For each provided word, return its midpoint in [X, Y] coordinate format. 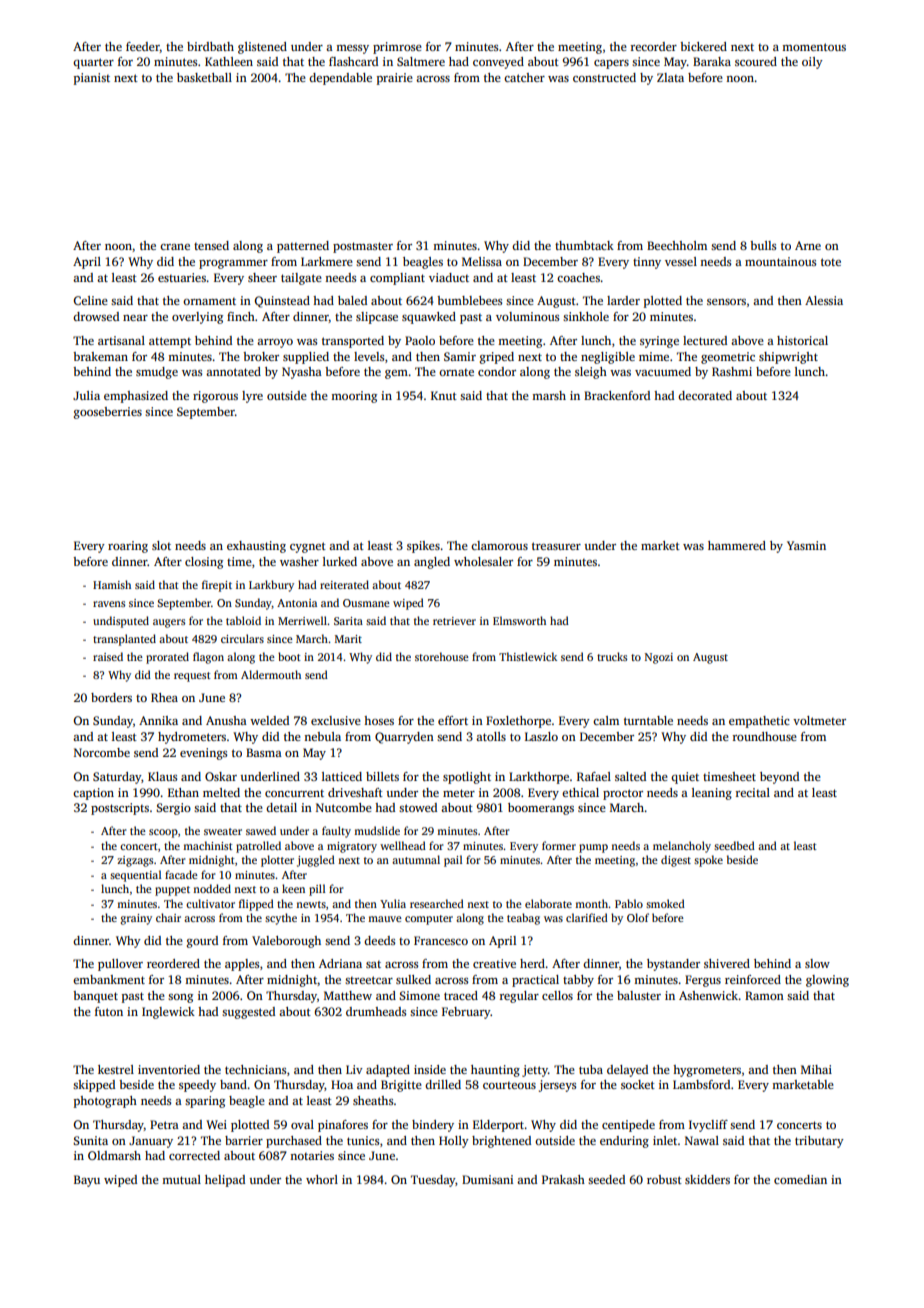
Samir [460, 356]
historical [802, 340]
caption [93, 794]
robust [664, 1179]
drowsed [96, 316]
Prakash [563, 1179]
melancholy [682, 847]
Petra [164, 1124]
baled [352, 300]
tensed [211, 245]
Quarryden [404, 738]
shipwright [788, 358]
